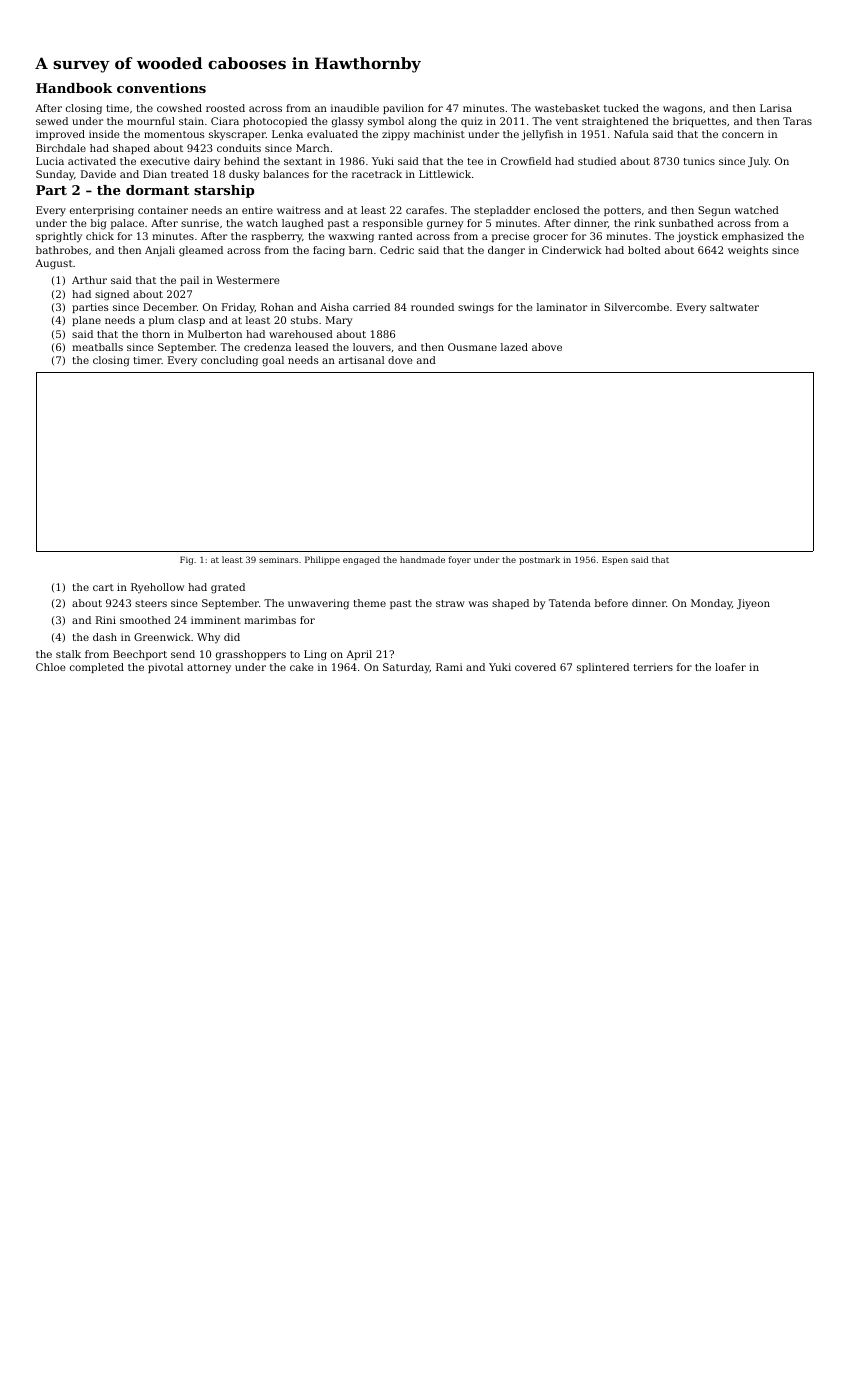  What do you see at coordinates (273, 361) in the screenshot?
I see `goal` at bounding box center [273, 361].
